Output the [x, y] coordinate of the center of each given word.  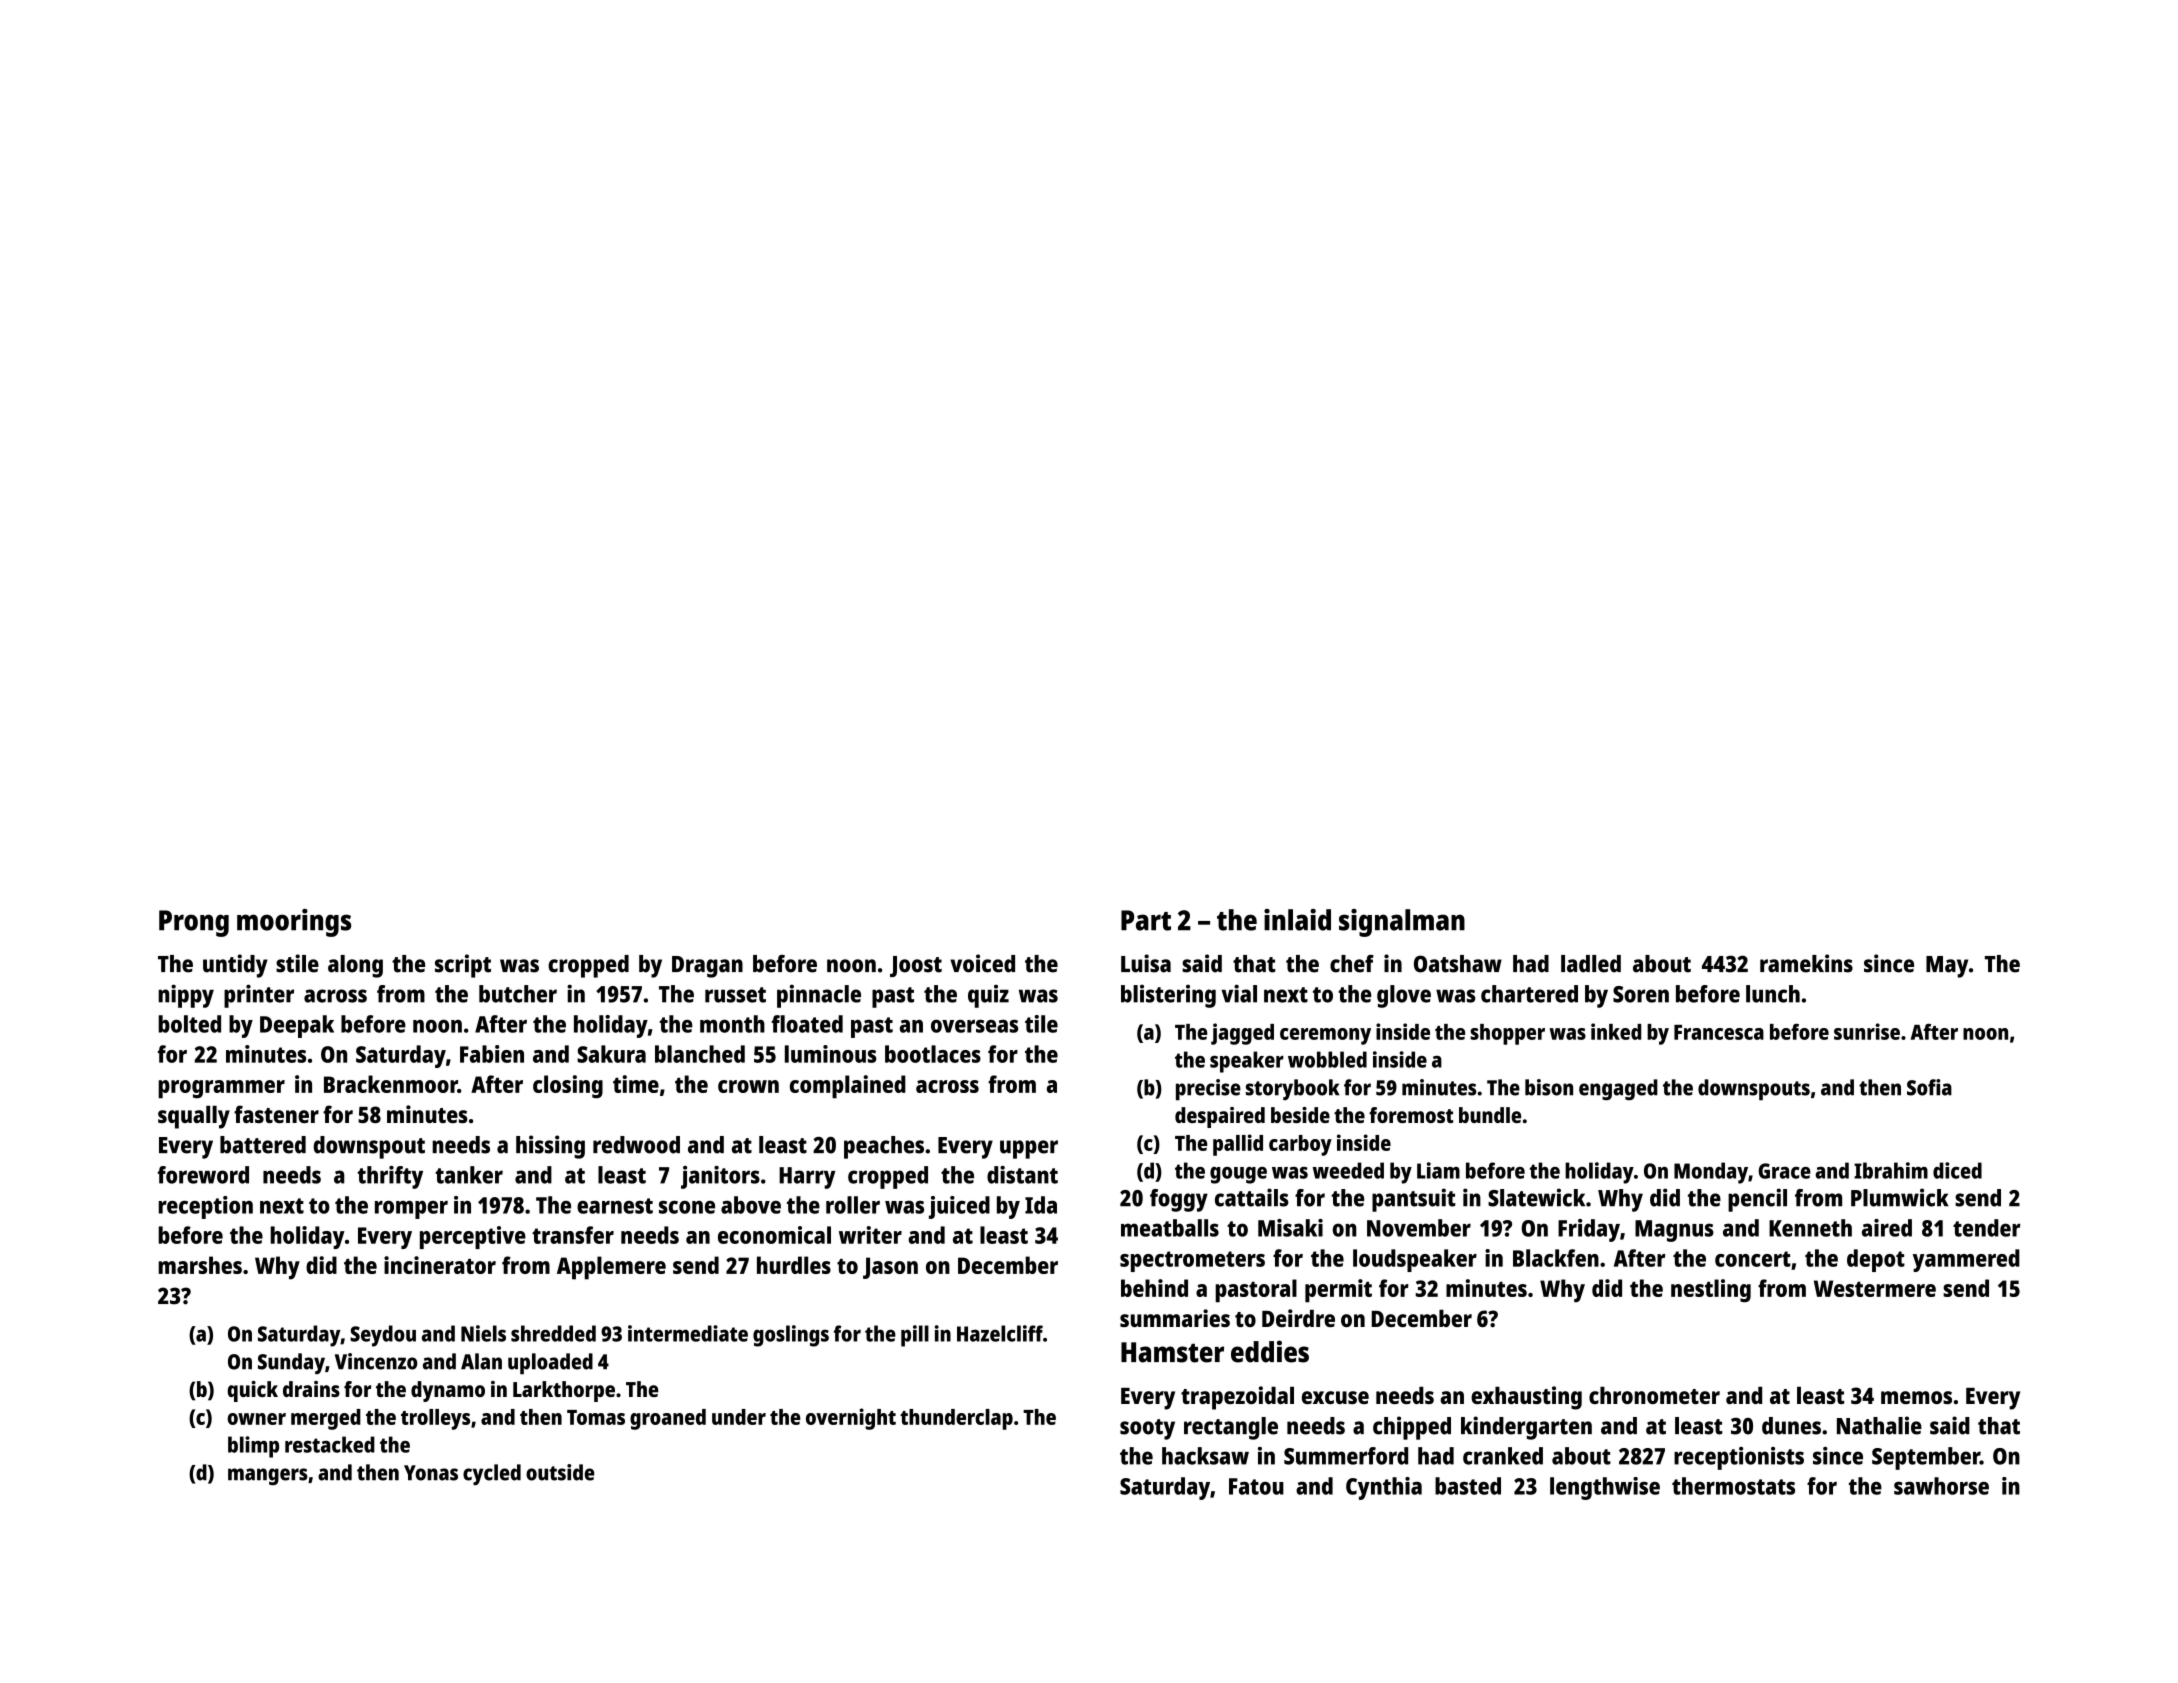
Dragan [707, 967]
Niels [483, 1333]
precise [1208, 1090]
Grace [1784, 1171]
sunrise [1867, 1031]
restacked [330, 1444]
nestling [1711, 1290]
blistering [1168, 996]
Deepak [297, 1026]
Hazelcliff [1000, 1333]
